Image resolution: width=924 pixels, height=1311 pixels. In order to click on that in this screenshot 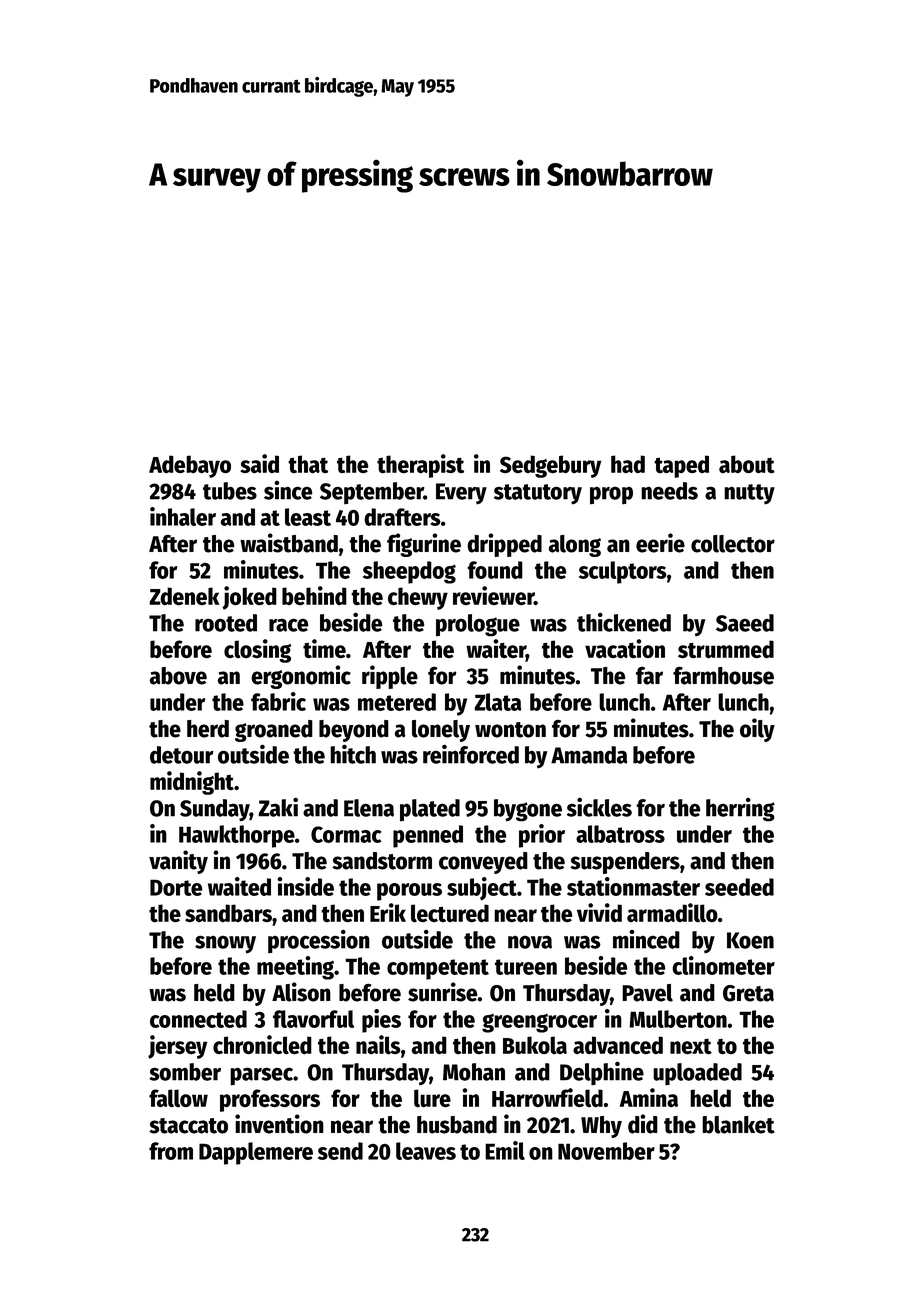, I will do `click(308, 464)`.
